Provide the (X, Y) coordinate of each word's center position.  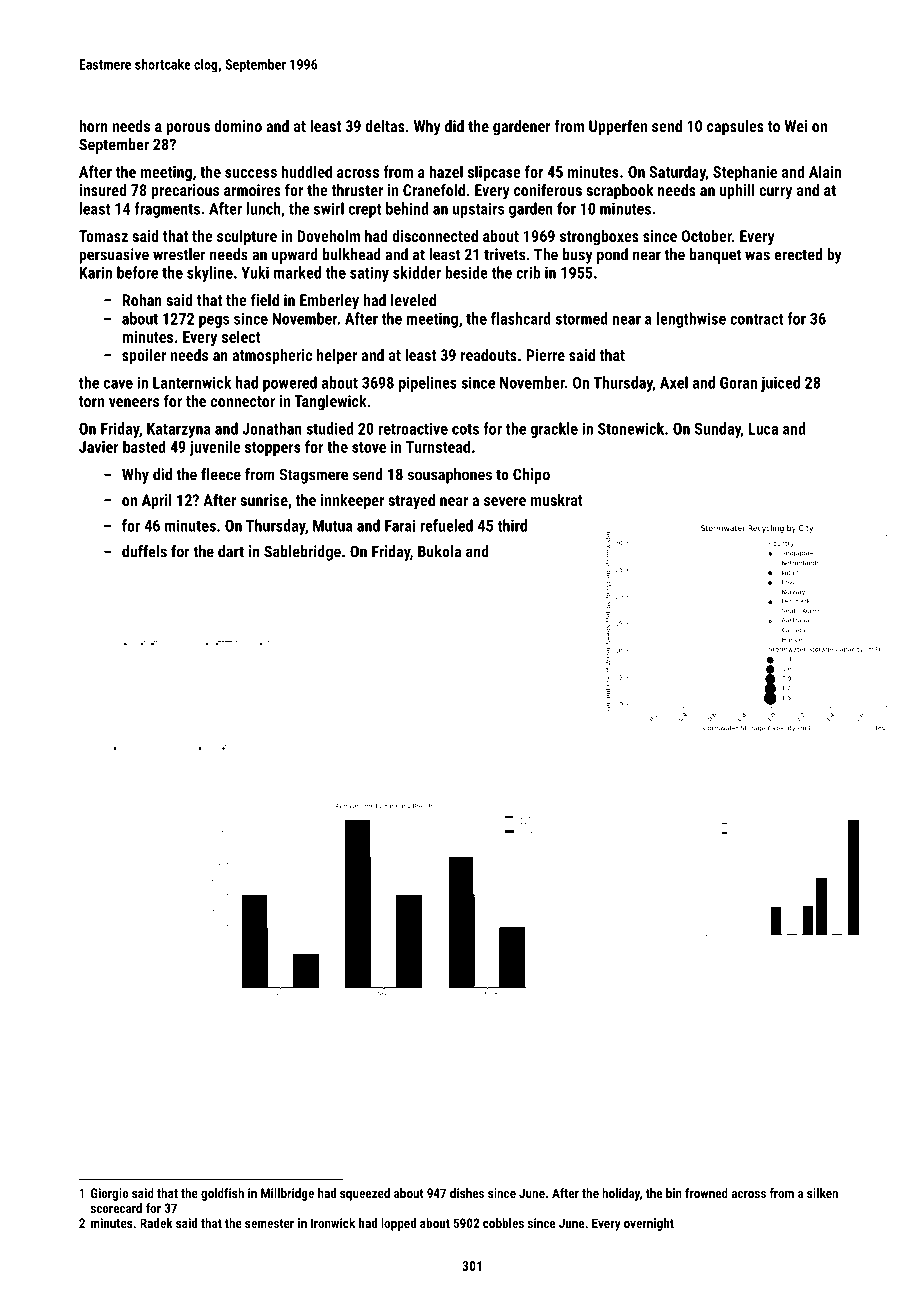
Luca (763, 429)
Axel (674, 382)
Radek (156, 1223)
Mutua (333, 526)
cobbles (503, 1223)
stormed (581, 318)
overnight (649, 1224)
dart (231, 551)
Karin (95, 272)
